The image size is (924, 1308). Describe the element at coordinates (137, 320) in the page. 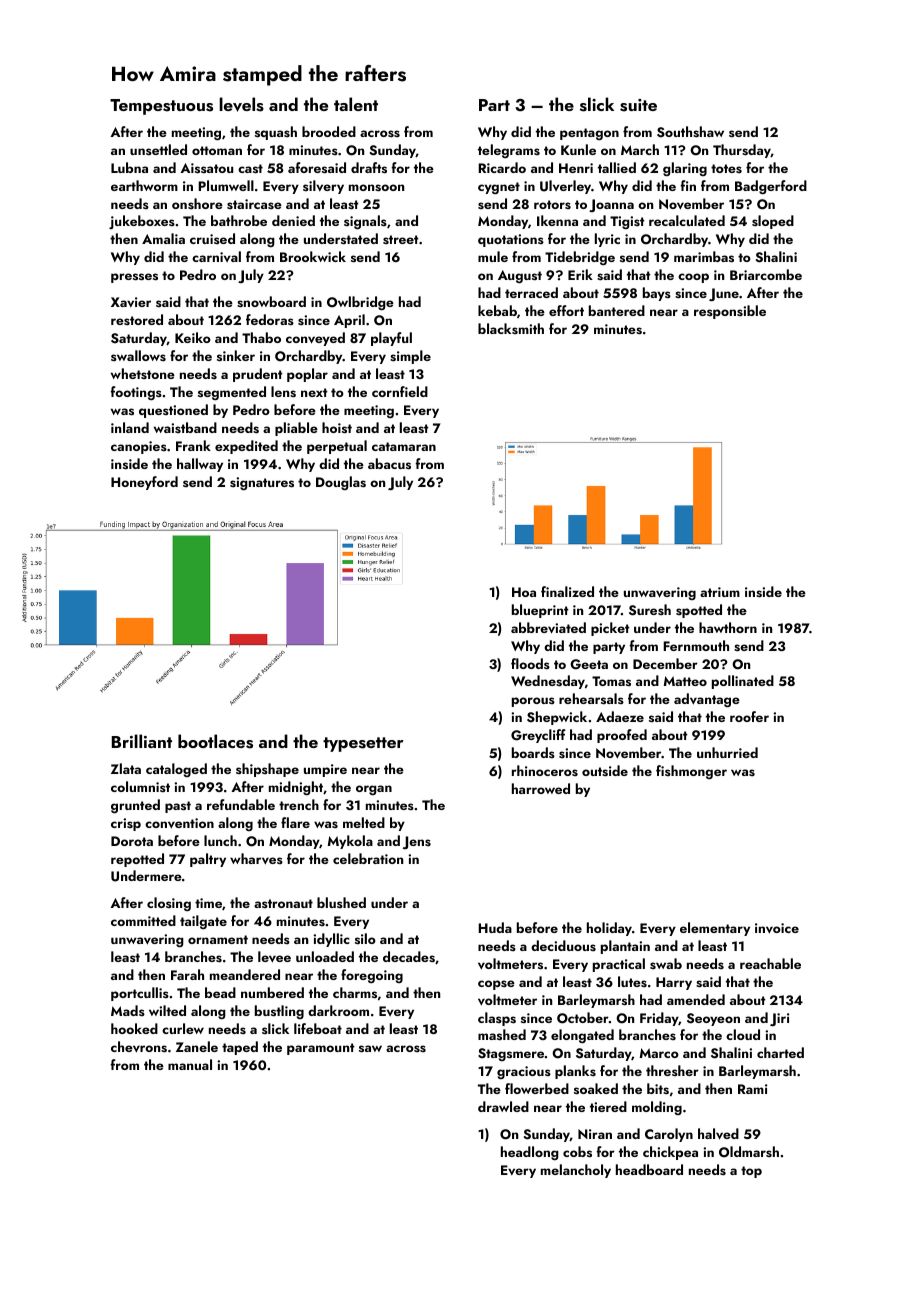

I see `restored` at that location.
